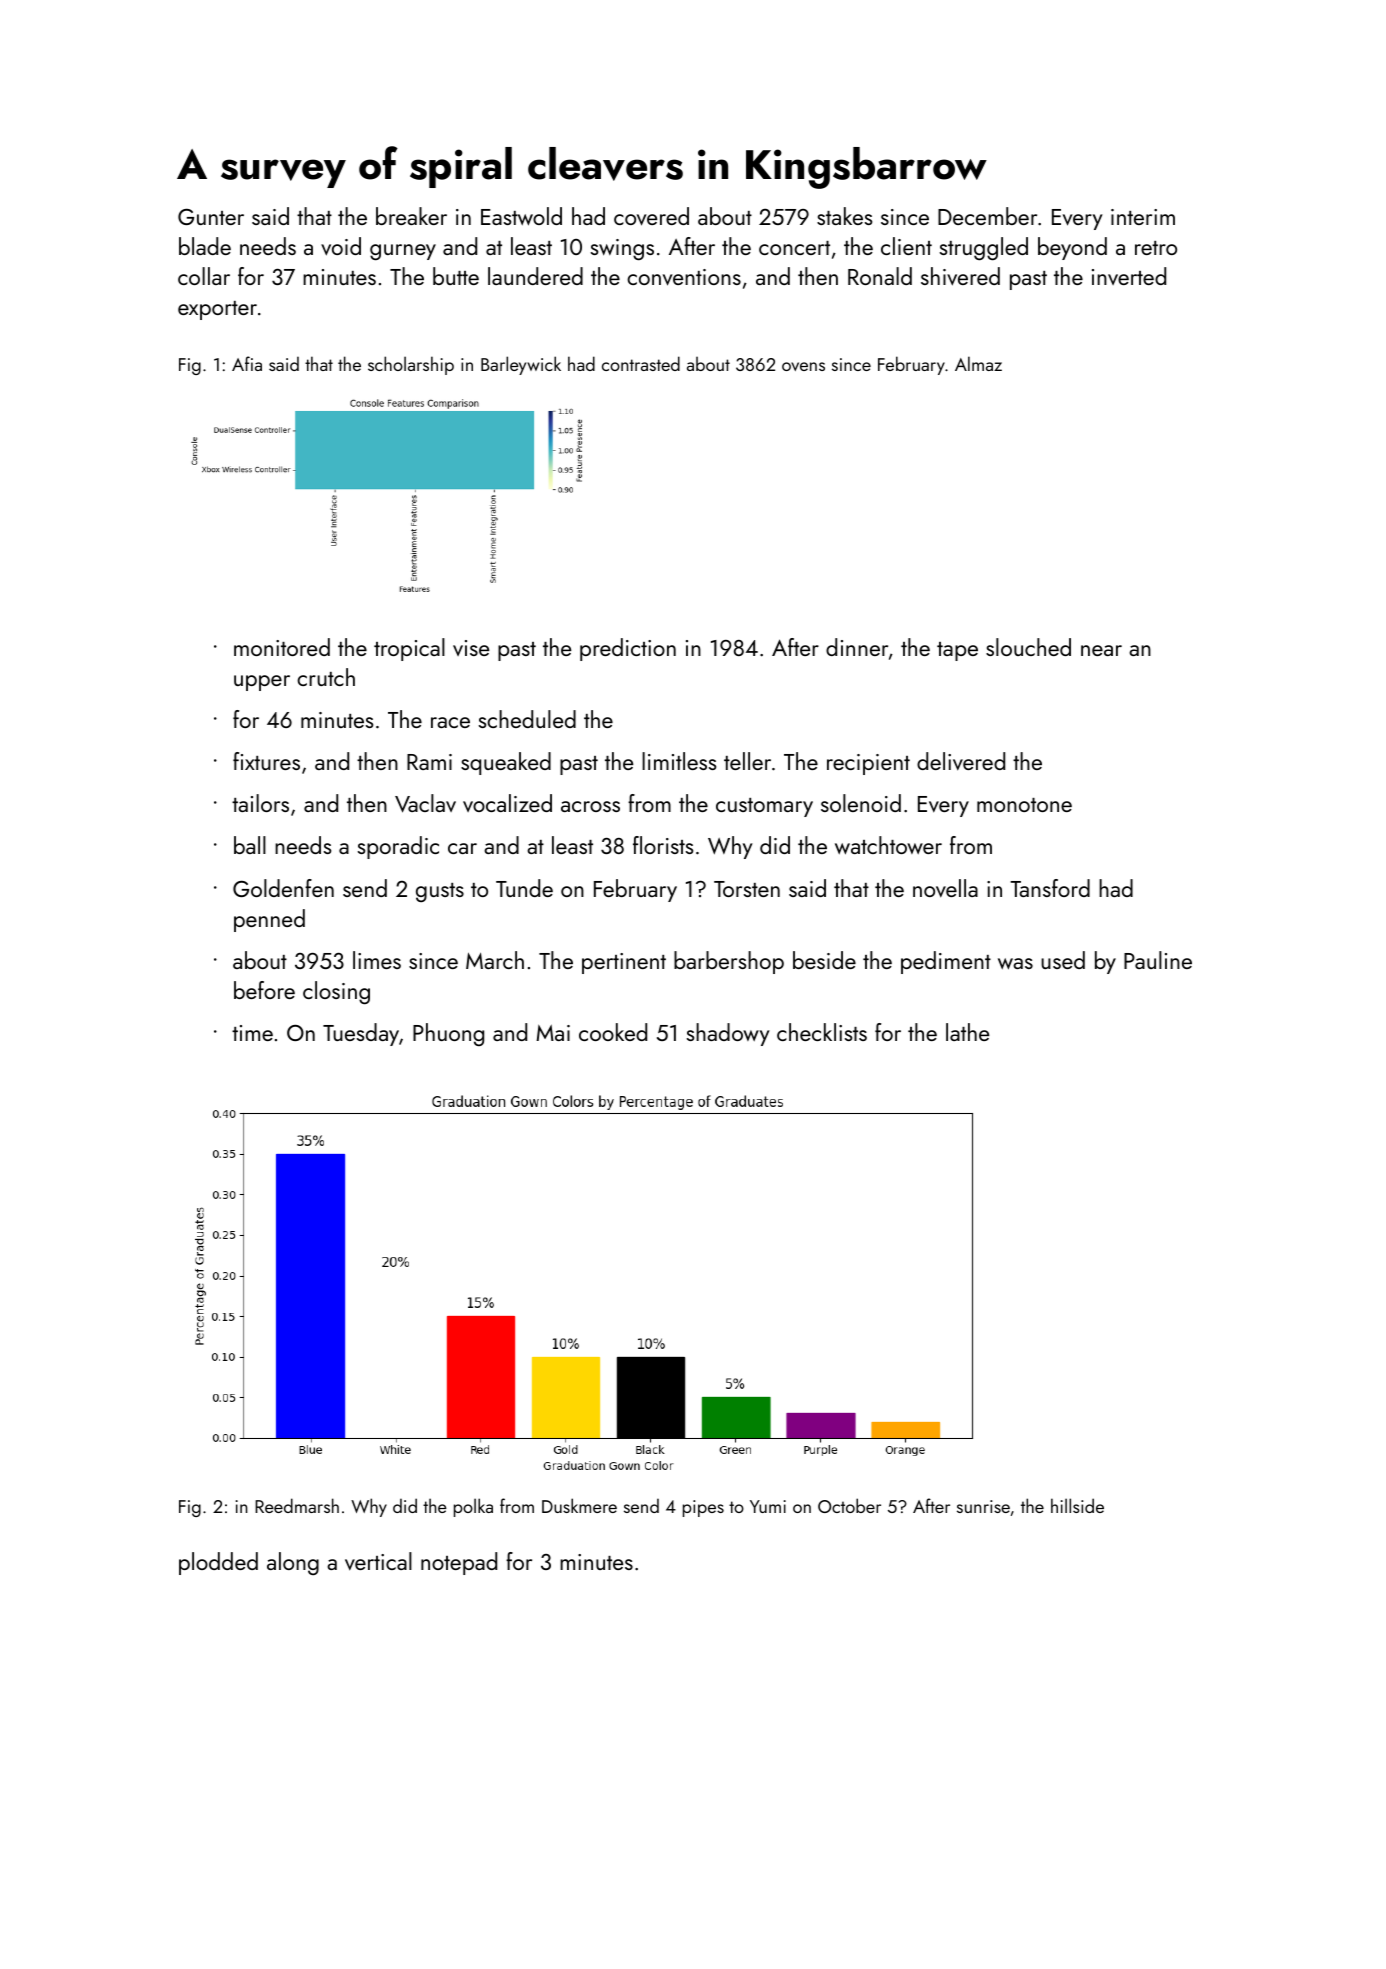 Image resolution: width=1386 pixels, height=1969 pixels. I want to click on Pauline, so click(1158, 960).
